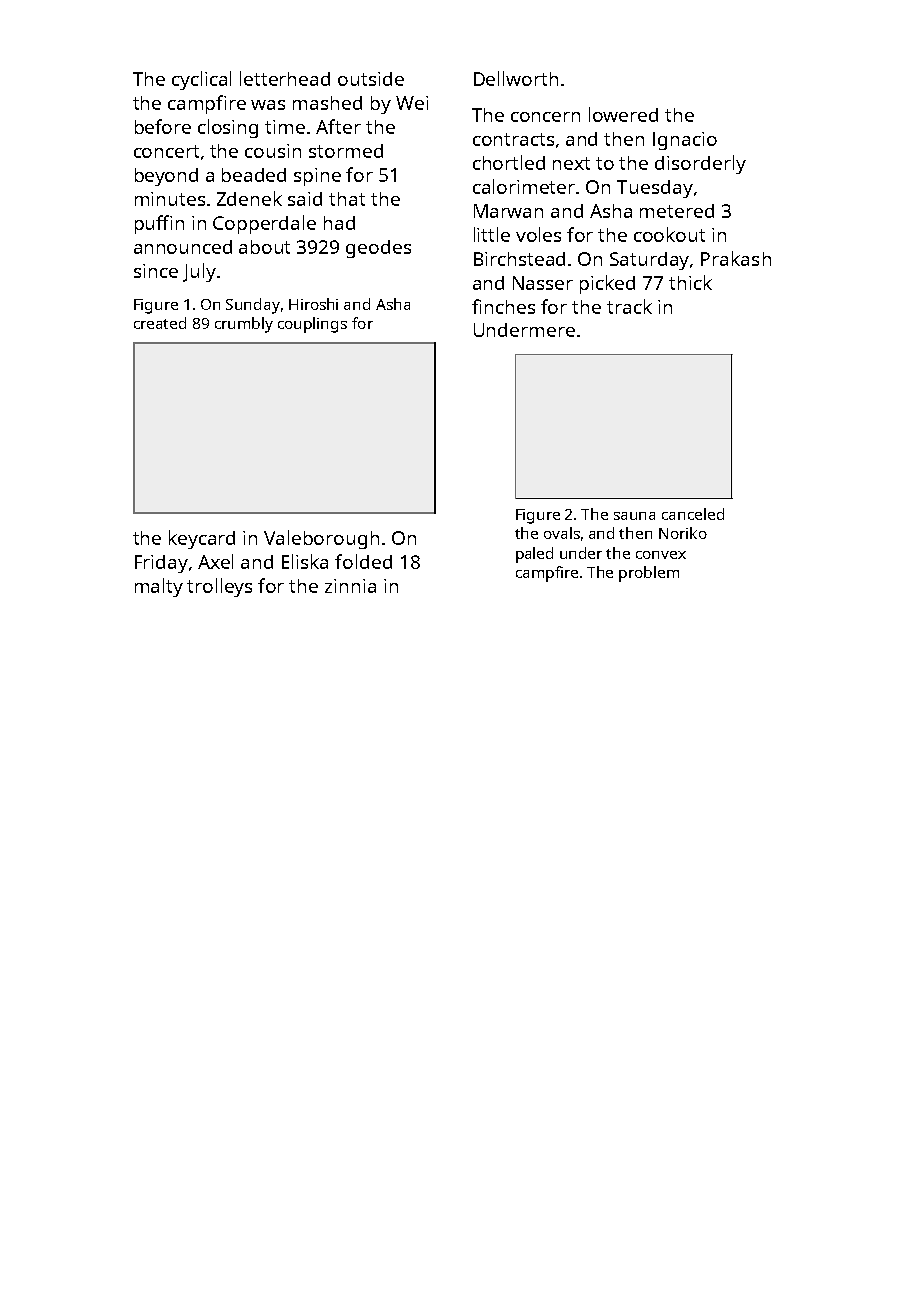 This screenshot has height=1316, width=908. I want to click on lowered, so click(623, 114).
